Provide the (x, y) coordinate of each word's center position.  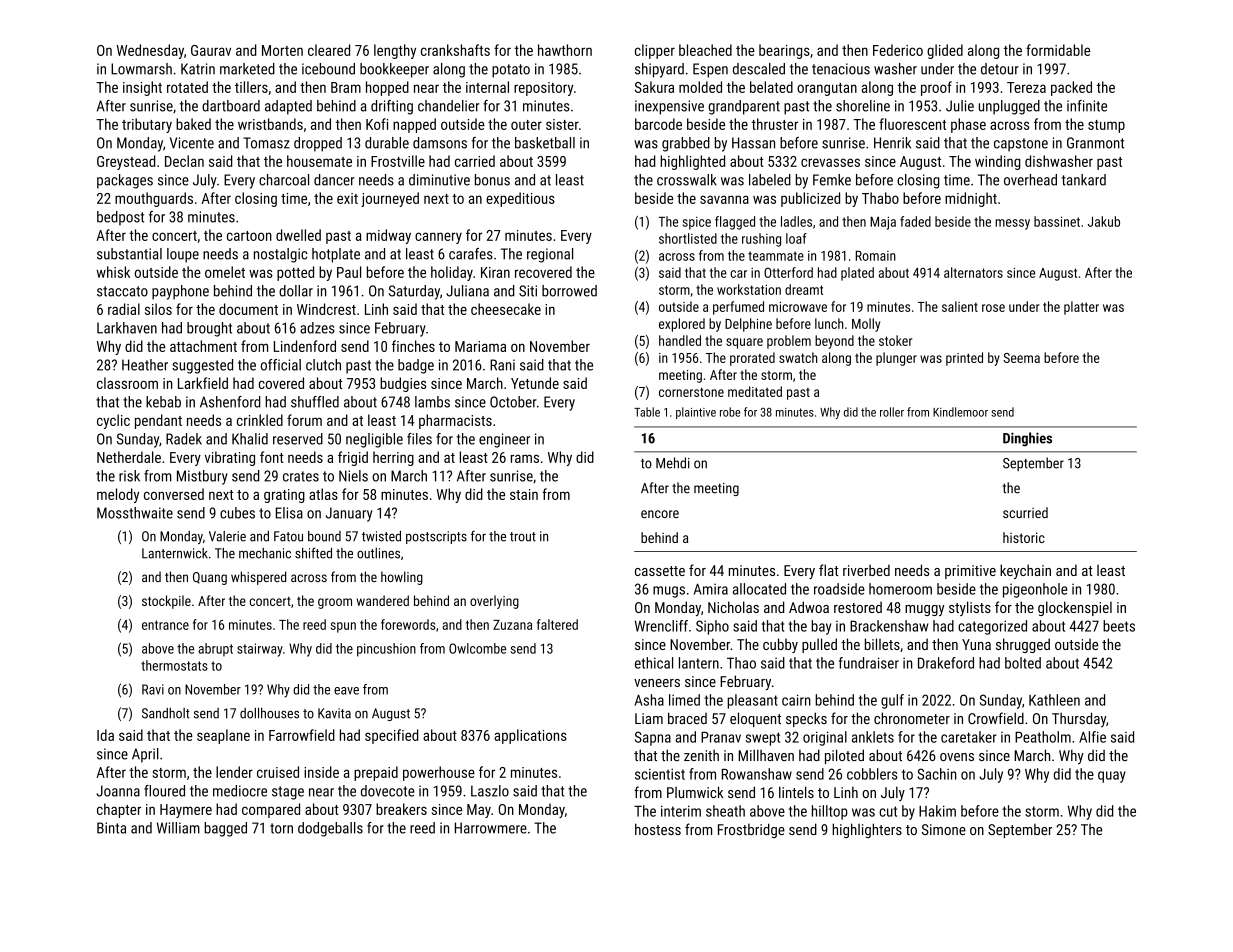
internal (487, 87)
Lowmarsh (141, 69)
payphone (180, 292)
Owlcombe (477, 648)
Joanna (118, 791)
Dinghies (1027, 439)
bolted (1023, 663)
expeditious (520, 199)
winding (998, 162)
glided (945, 51)
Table (647, 412)
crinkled (260, 420)
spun (343, 627)
